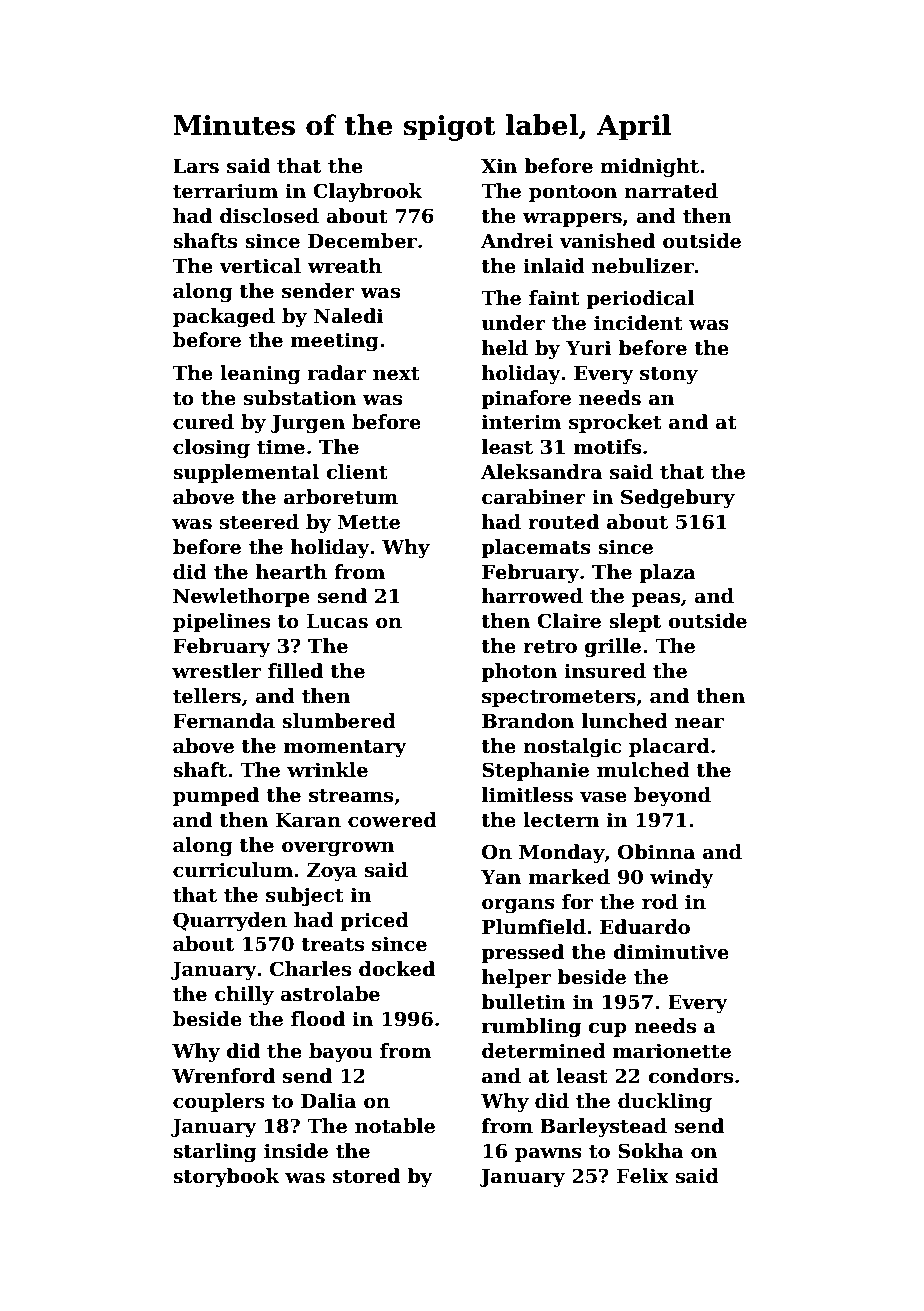 The width and height of the document is (924, 1311). Describe the element at coordinates (308, 820) in the document. I see `Karan` at that location.
